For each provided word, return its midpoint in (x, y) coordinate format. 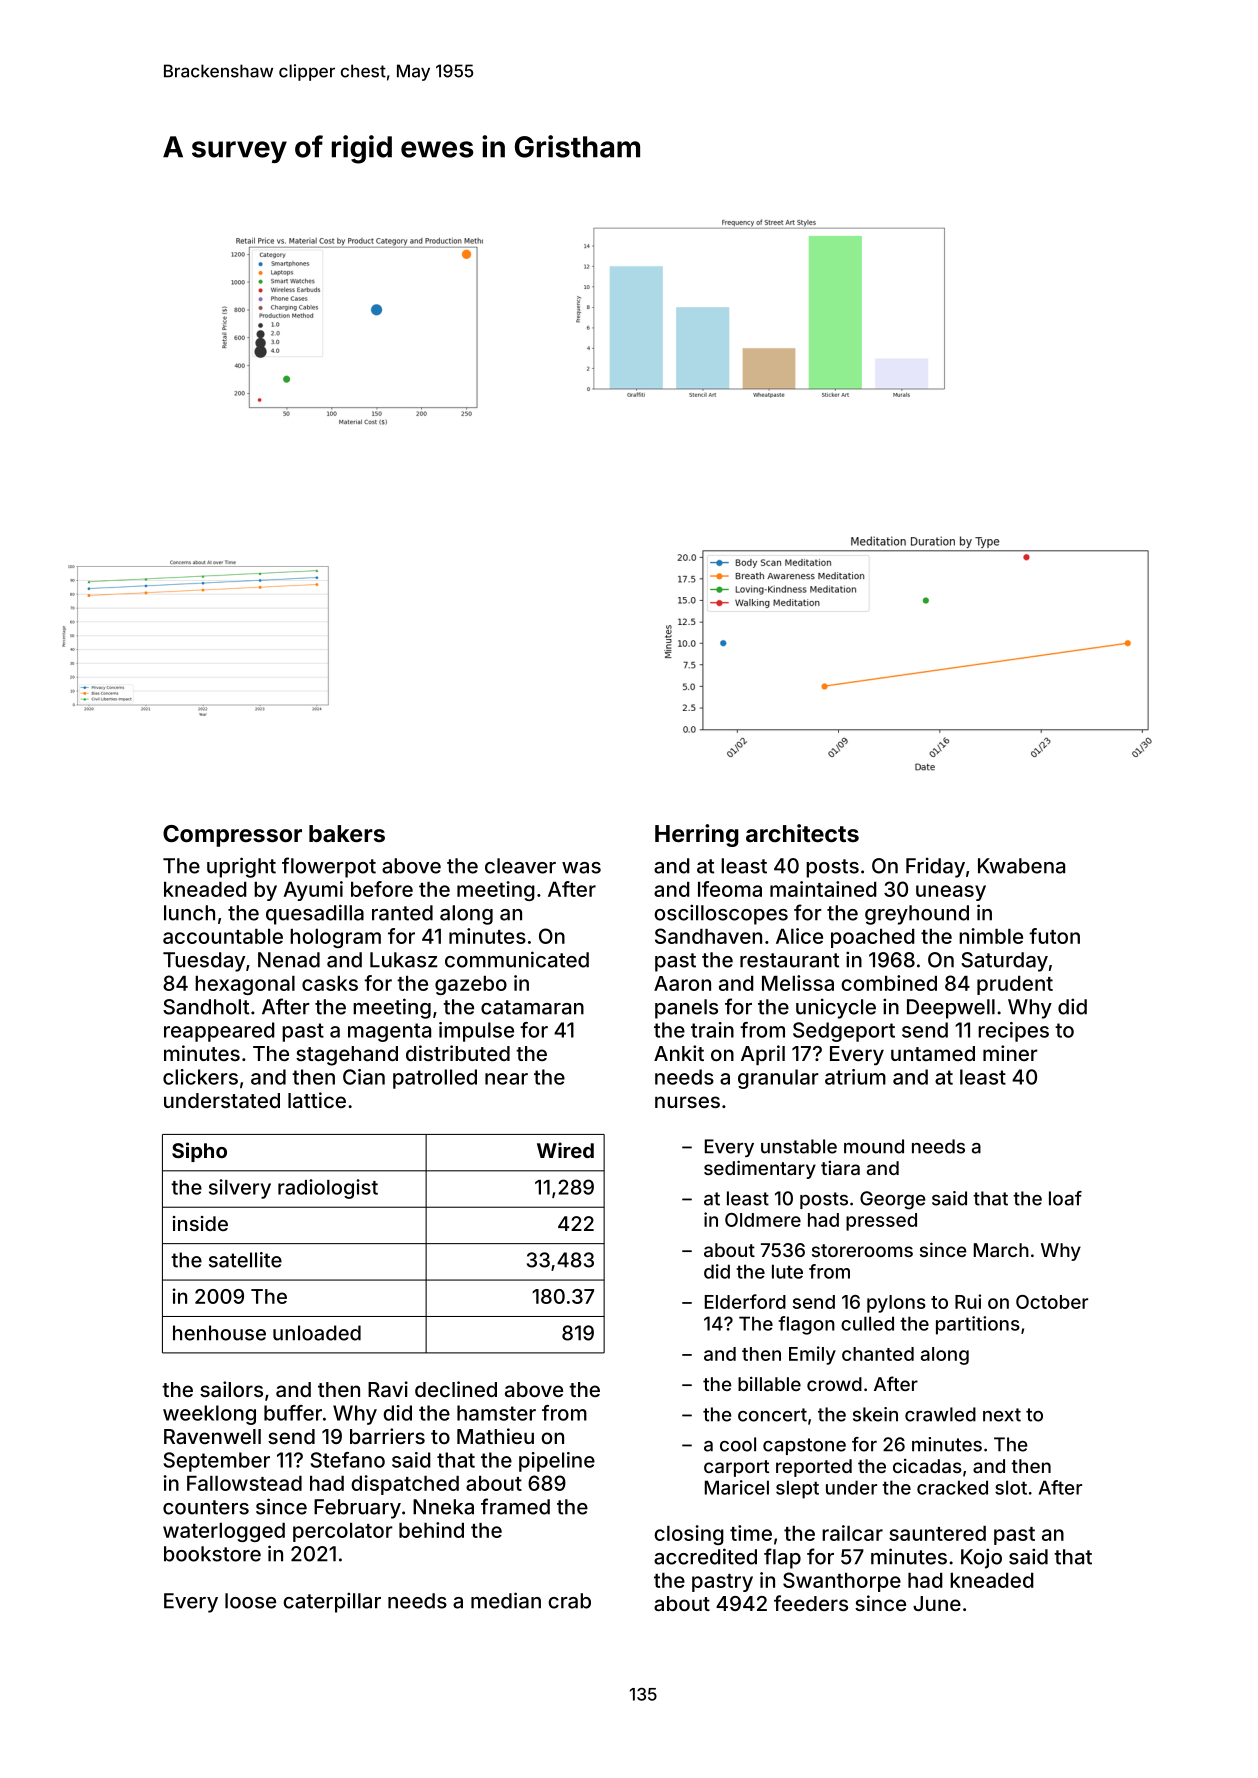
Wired (565, 1150)
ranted (402, 913)
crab (569, 1601)
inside (200, 1223)
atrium (855, 1077)
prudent (1015, 985)
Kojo (981, 1558)
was (581, 868)
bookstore (212, 1554)
